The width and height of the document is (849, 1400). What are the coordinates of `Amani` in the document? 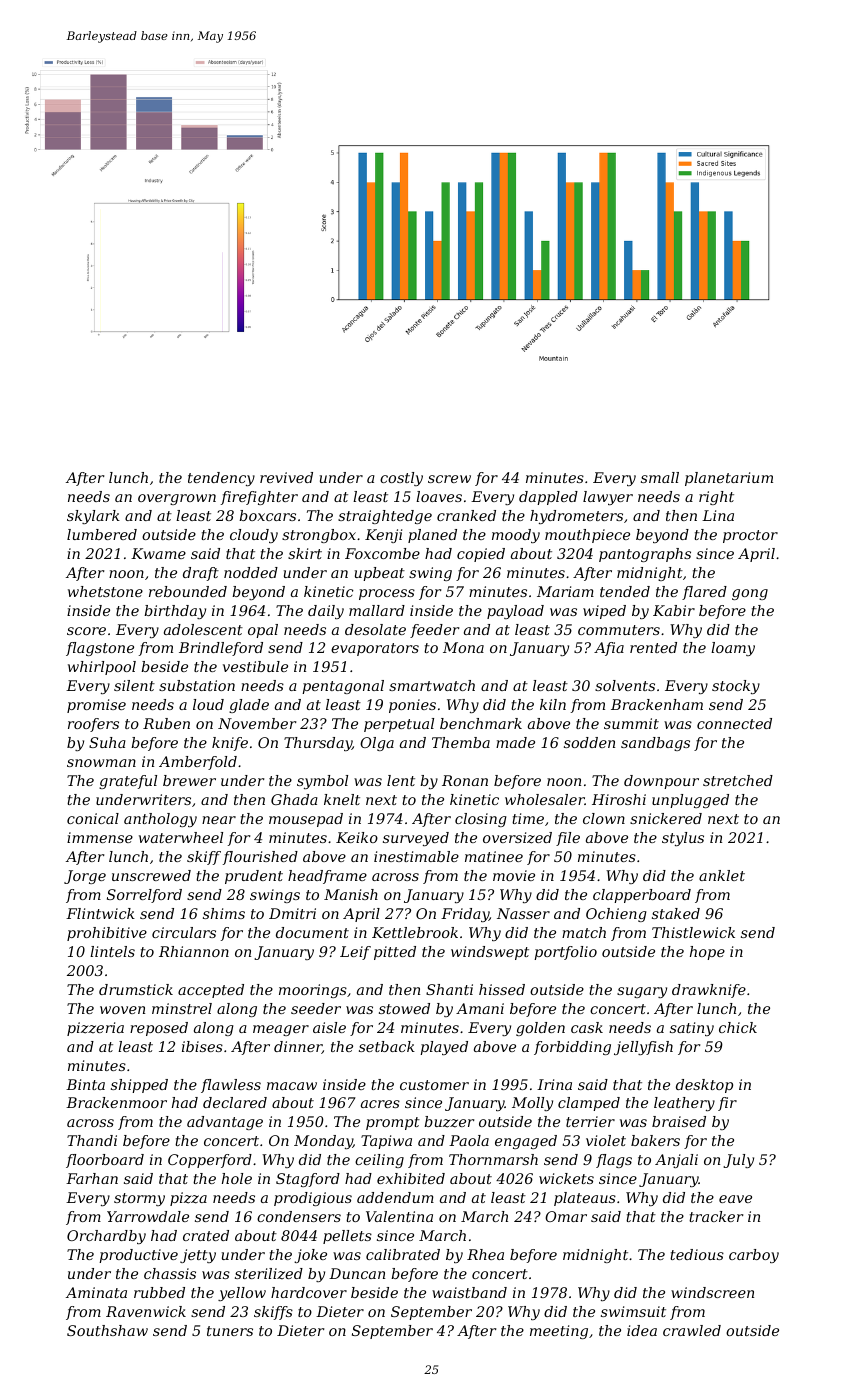 It's located at (480, 1008).
